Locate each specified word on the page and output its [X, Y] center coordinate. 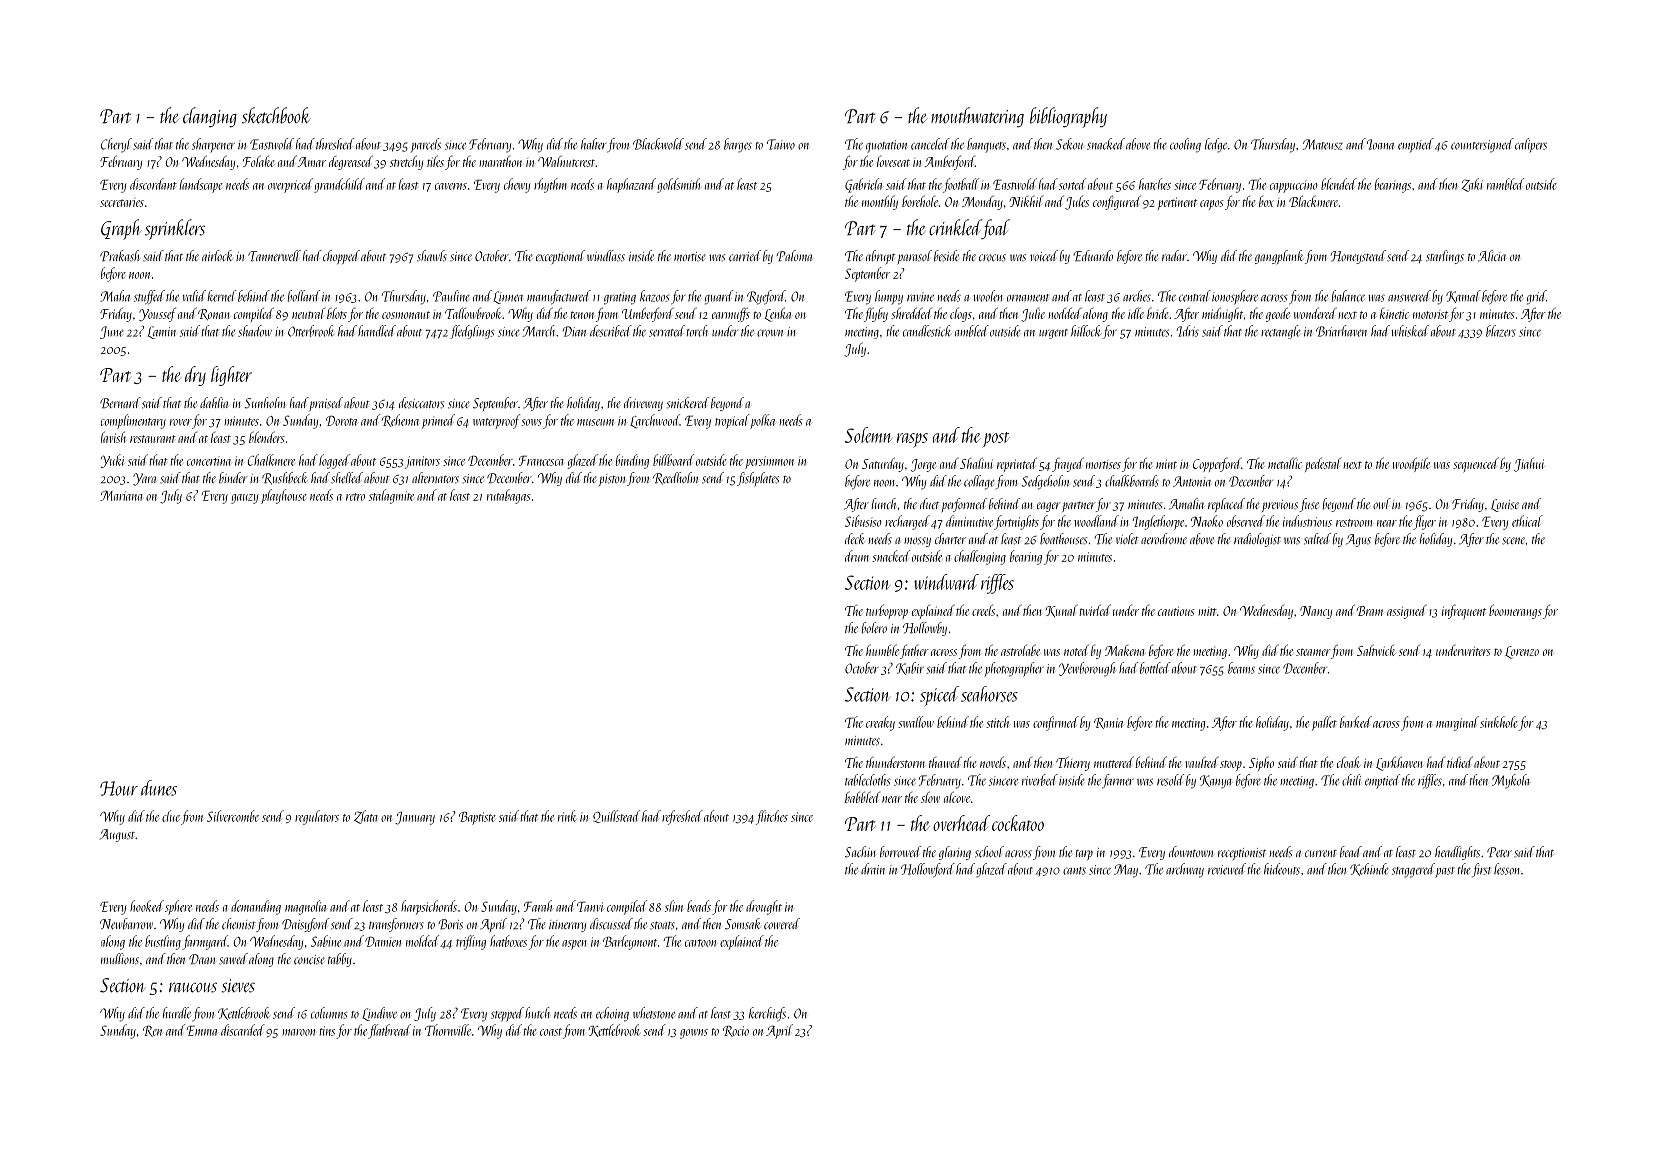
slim [674, 906]
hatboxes [508, 941]
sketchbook [276, 115]
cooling [1185, 145]
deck [855, 538]
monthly [880, 202]
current [1321, 853]
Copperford [1217, 464]
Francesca [541, 460]
